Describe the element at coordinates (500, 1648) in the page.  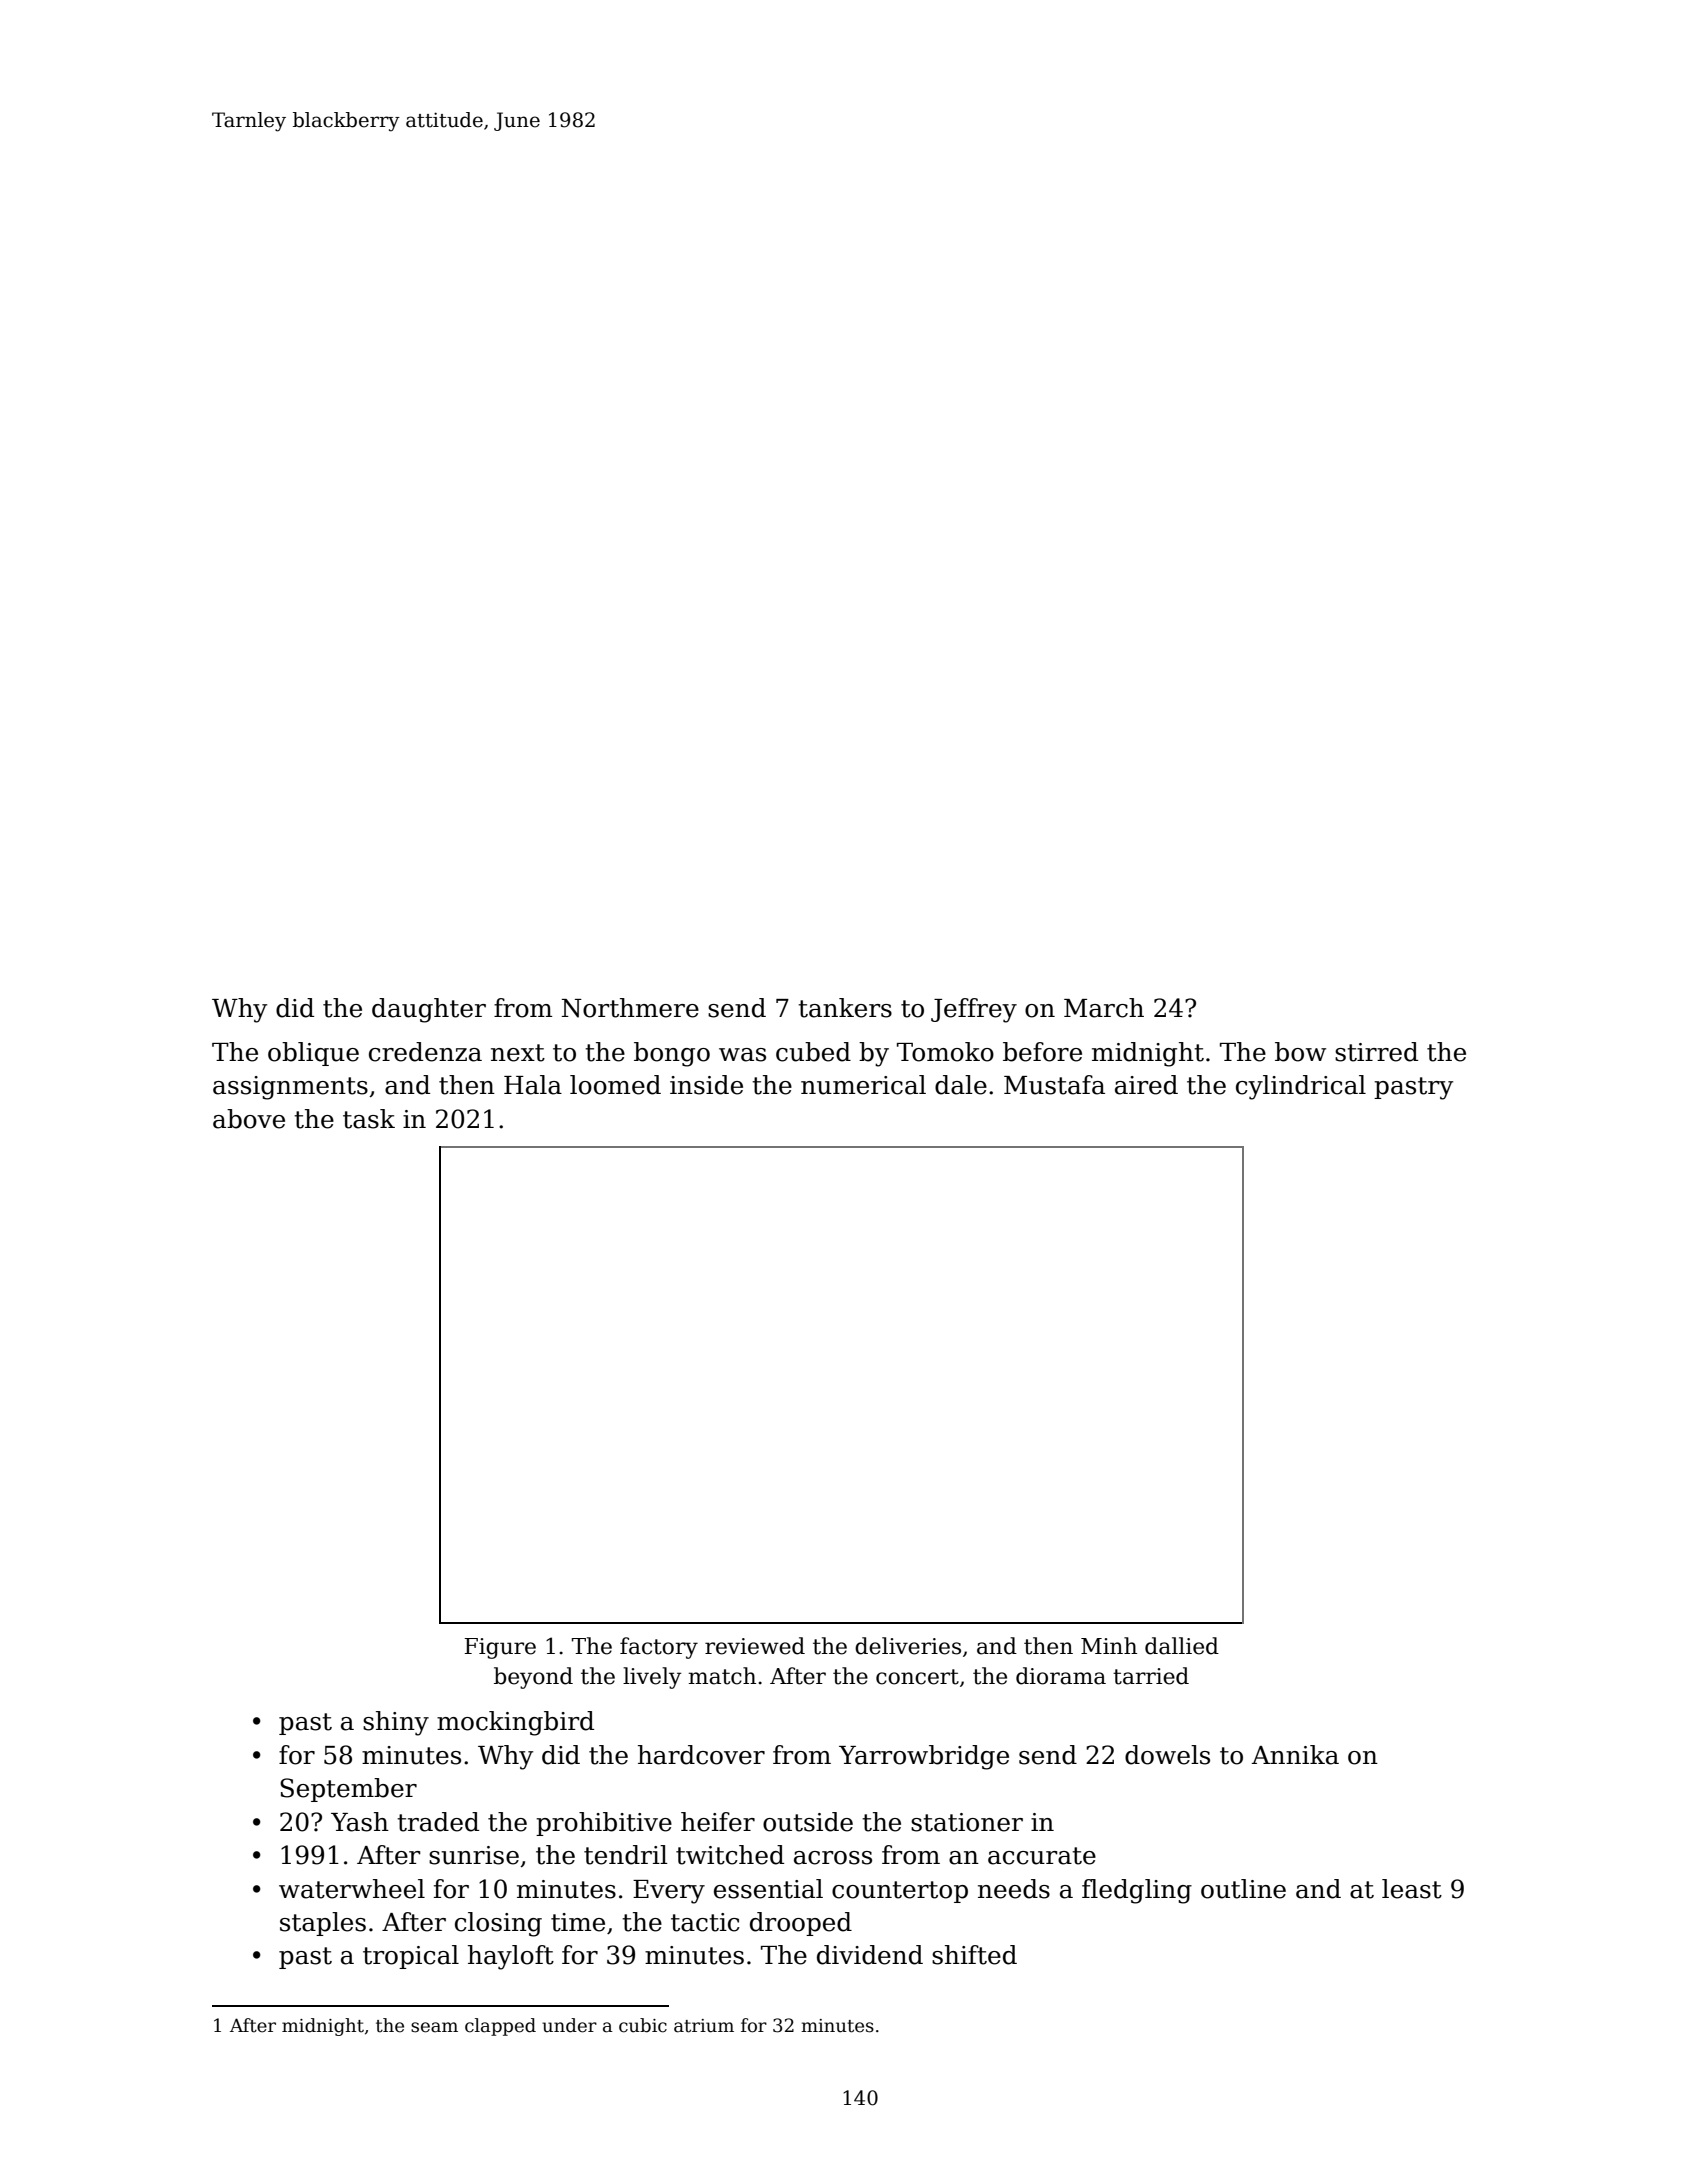
I see `Figure` at that location.
